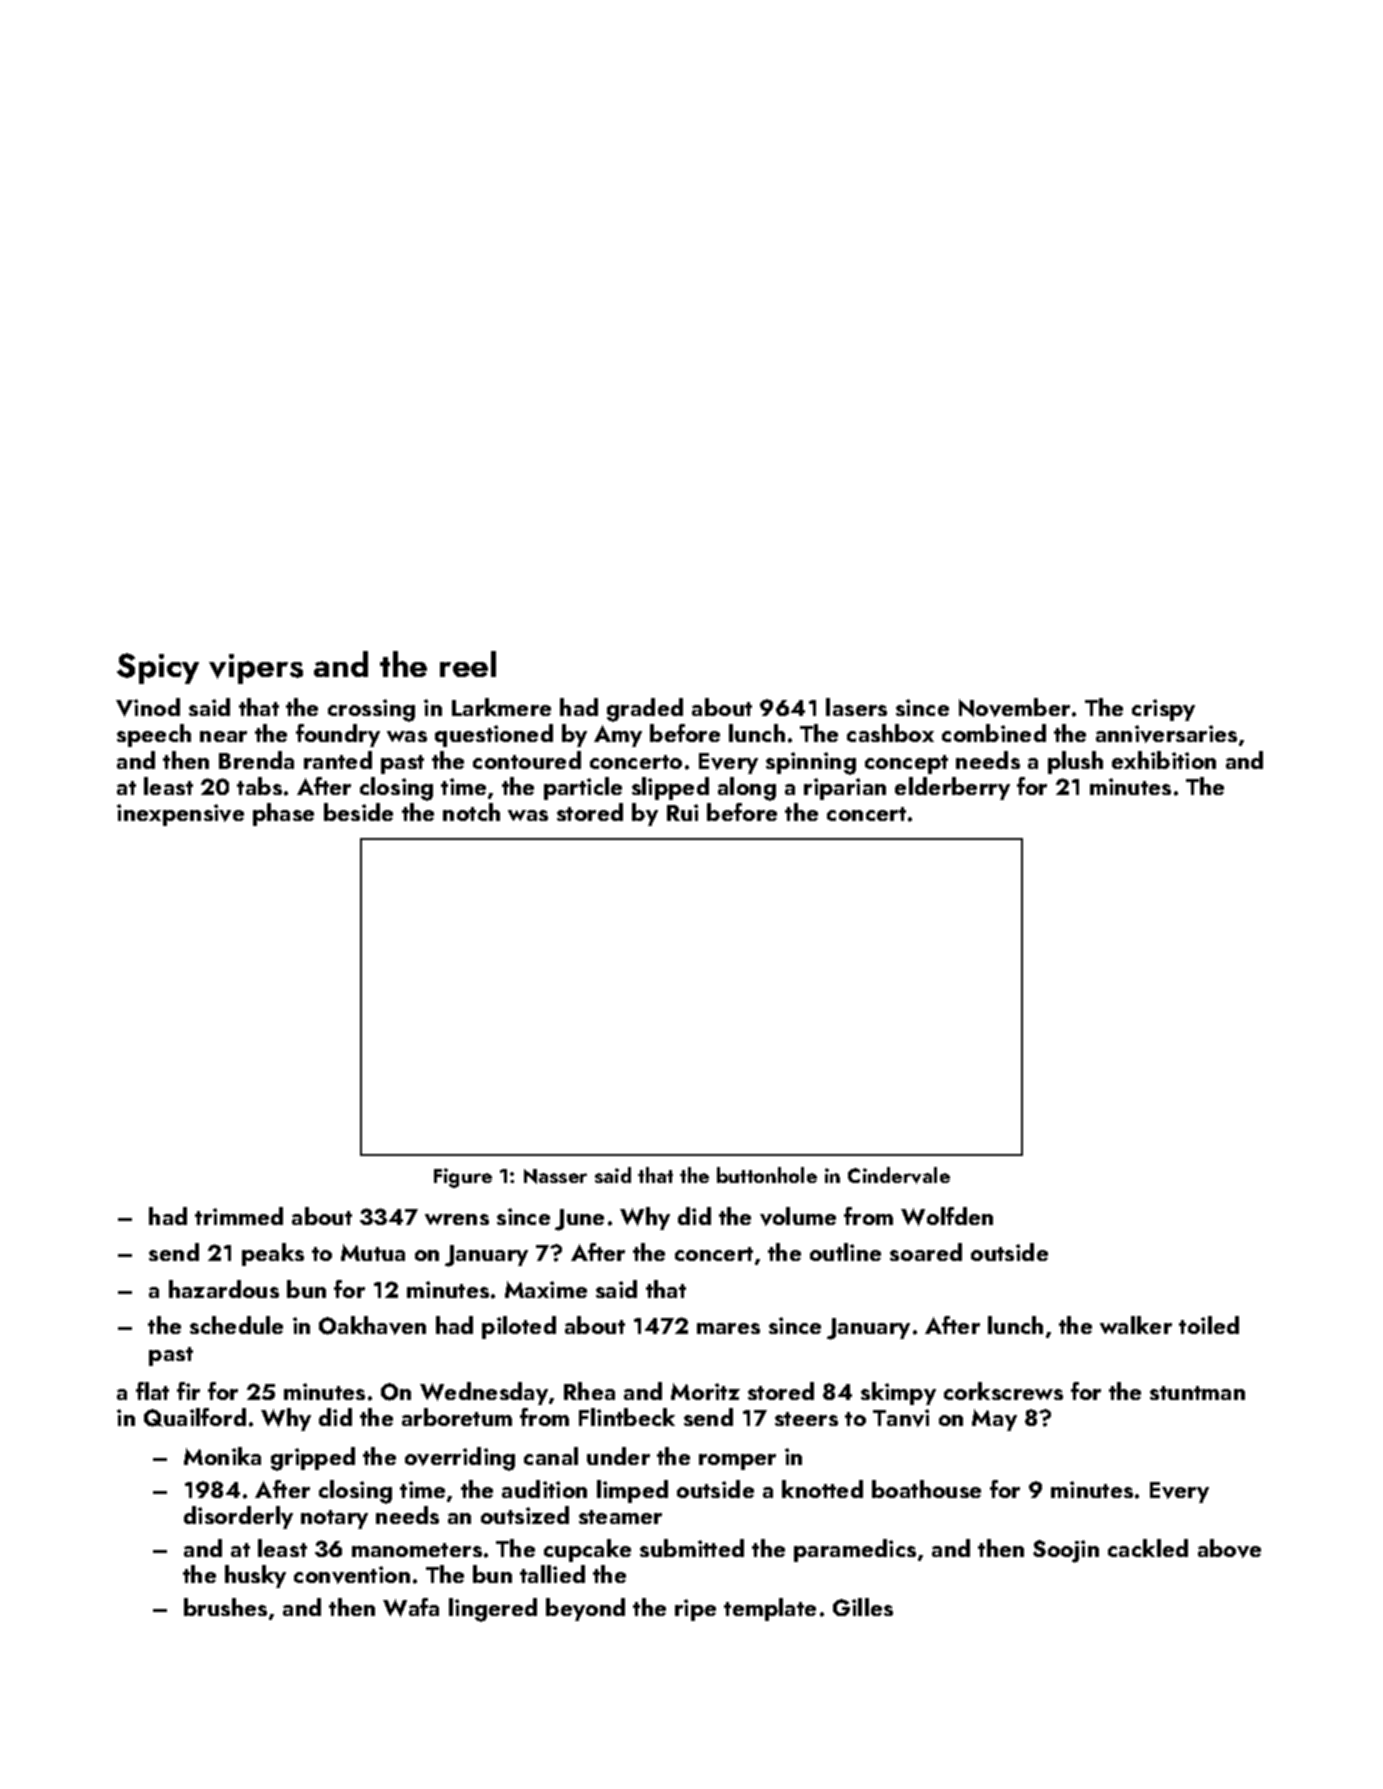 The width and height of the screenshot is (1383, 1789). What do you see at coordinates (154, 735) in the screenshot?
I see `speech` at bounding box center [154, 735].
